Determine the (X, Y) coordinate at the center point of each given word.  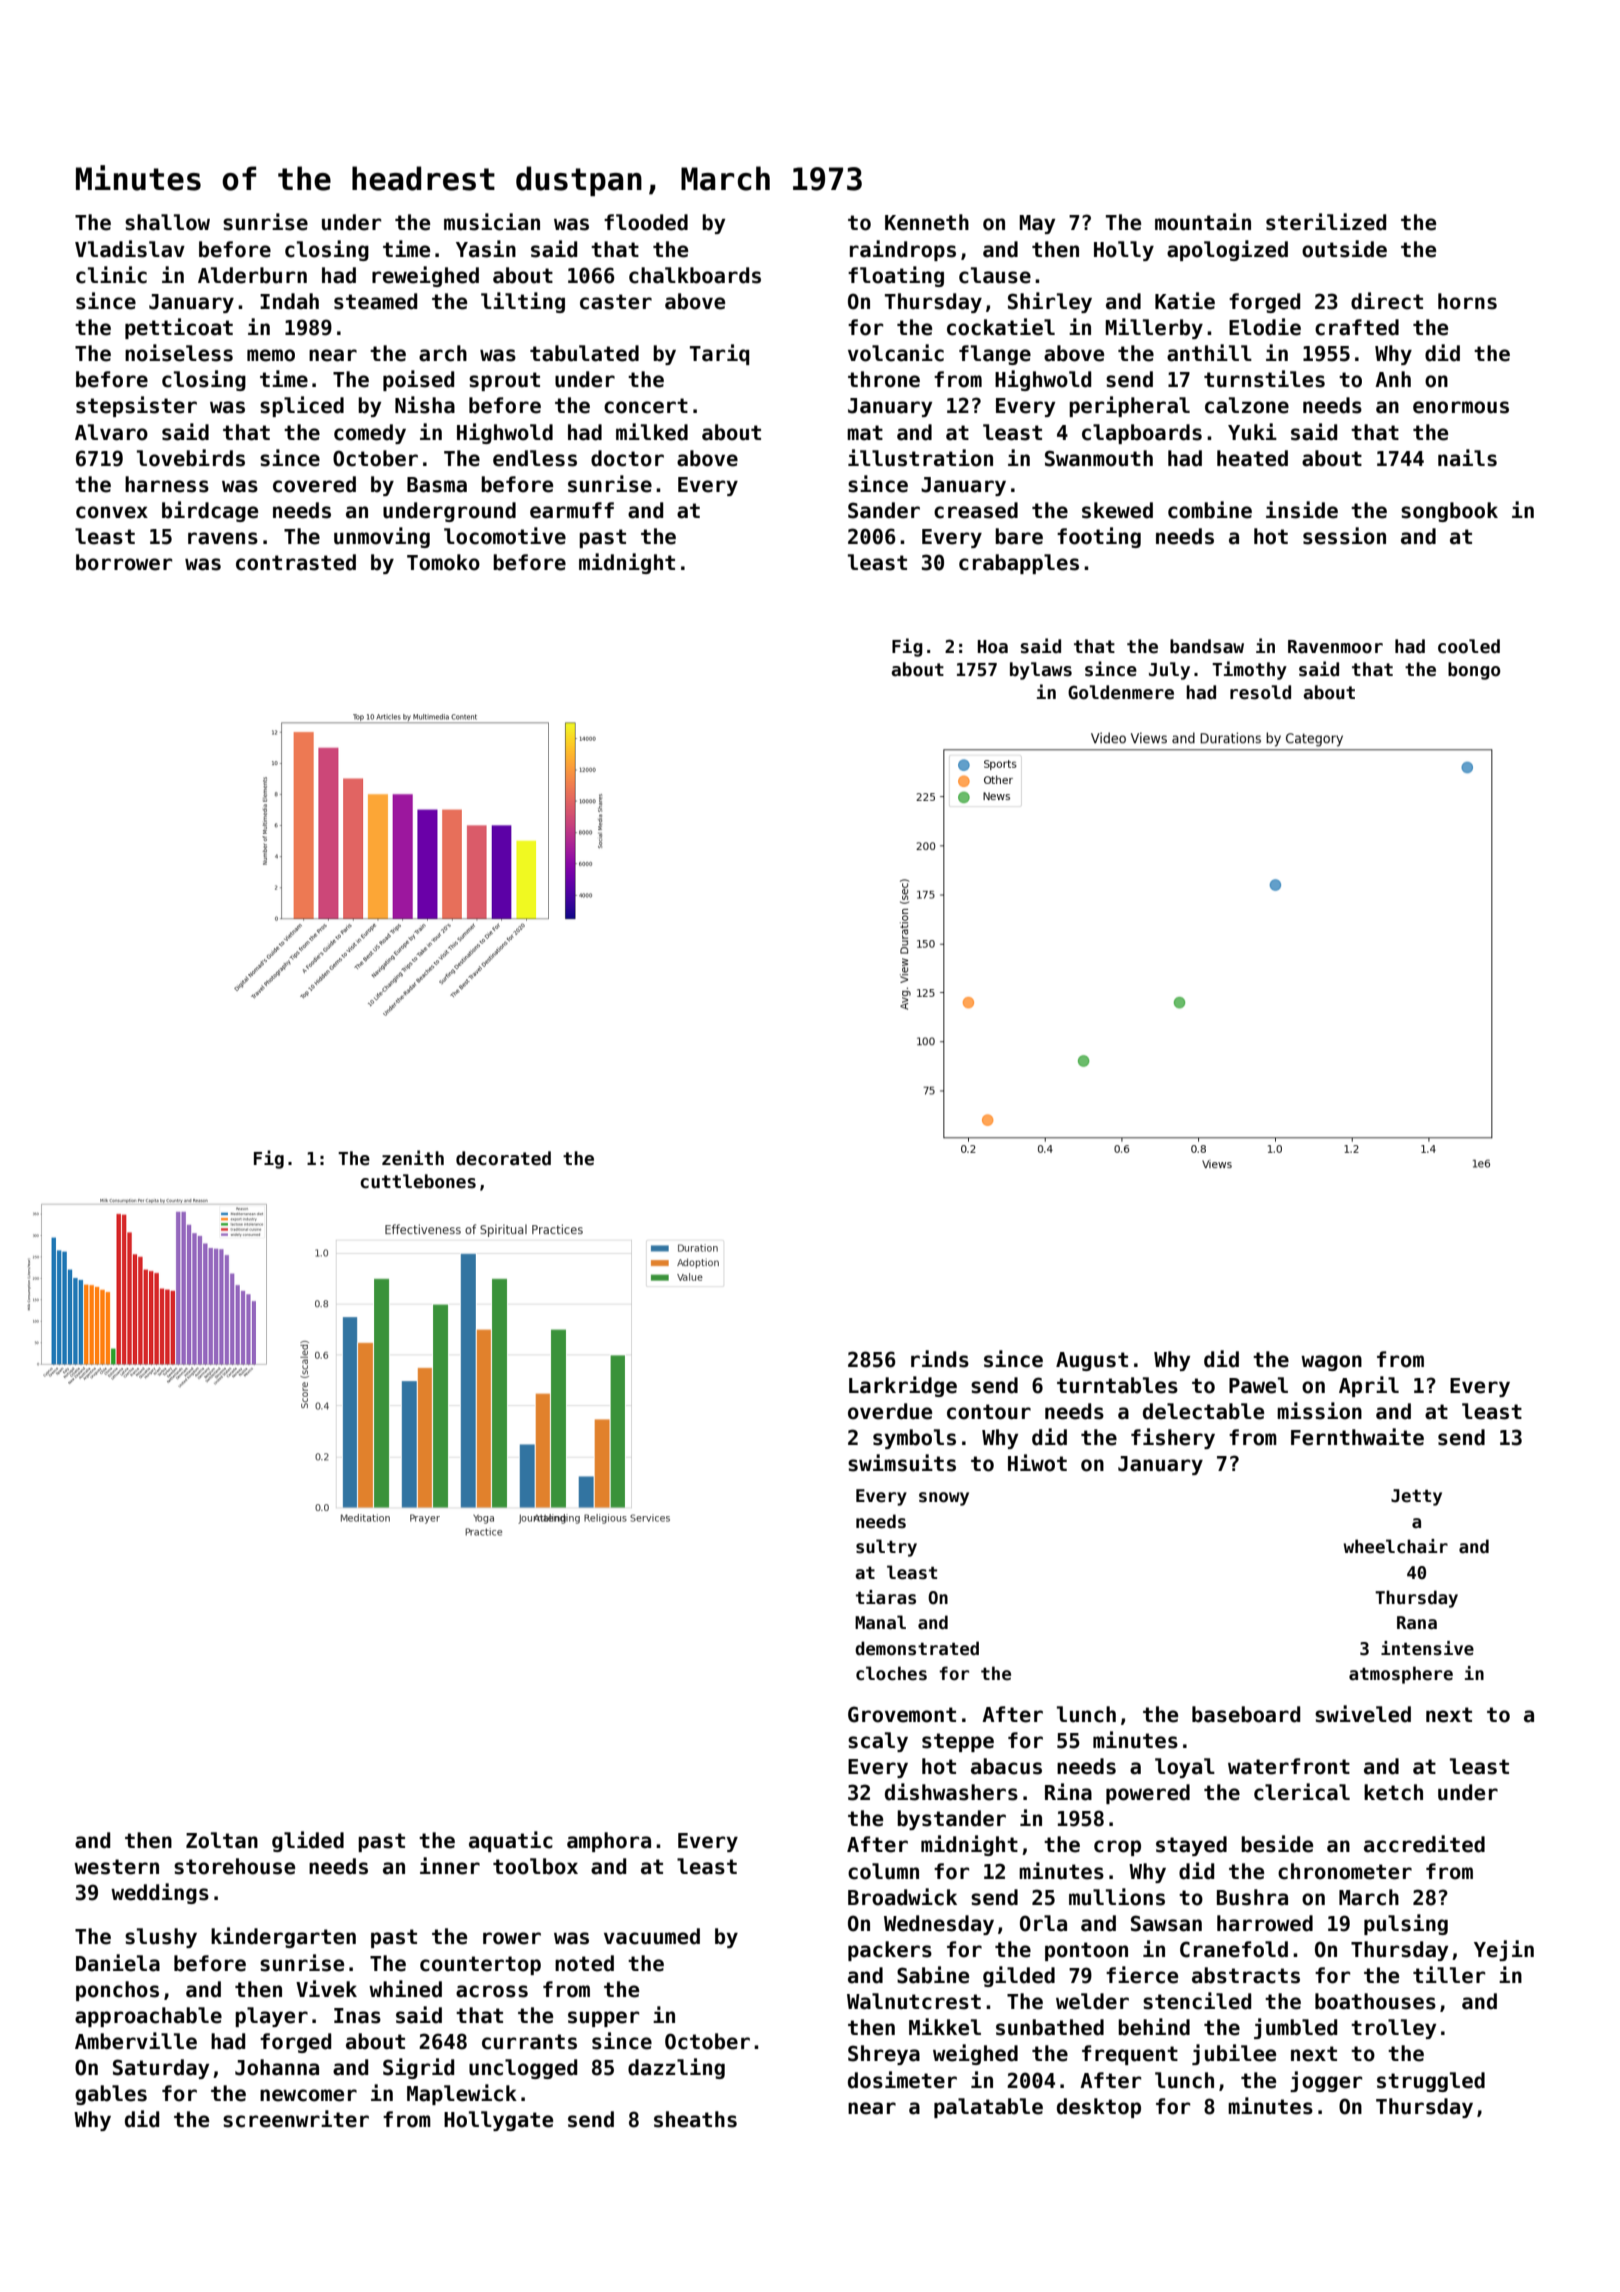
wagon (1331, 1363)
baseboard (1246, 1714)
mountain (1203, 222)
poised (418, 380)
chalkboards (695, 275)
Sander (884, 510)
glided (308, 1841)
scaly (878, 1742)
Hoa (993, 647)
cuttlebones (418, 1181)
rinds (940, 1359)
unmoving (382, 537)
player (271, 2017)
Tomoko (443, 562)
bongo (1474, 671)
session (1344, 536)
